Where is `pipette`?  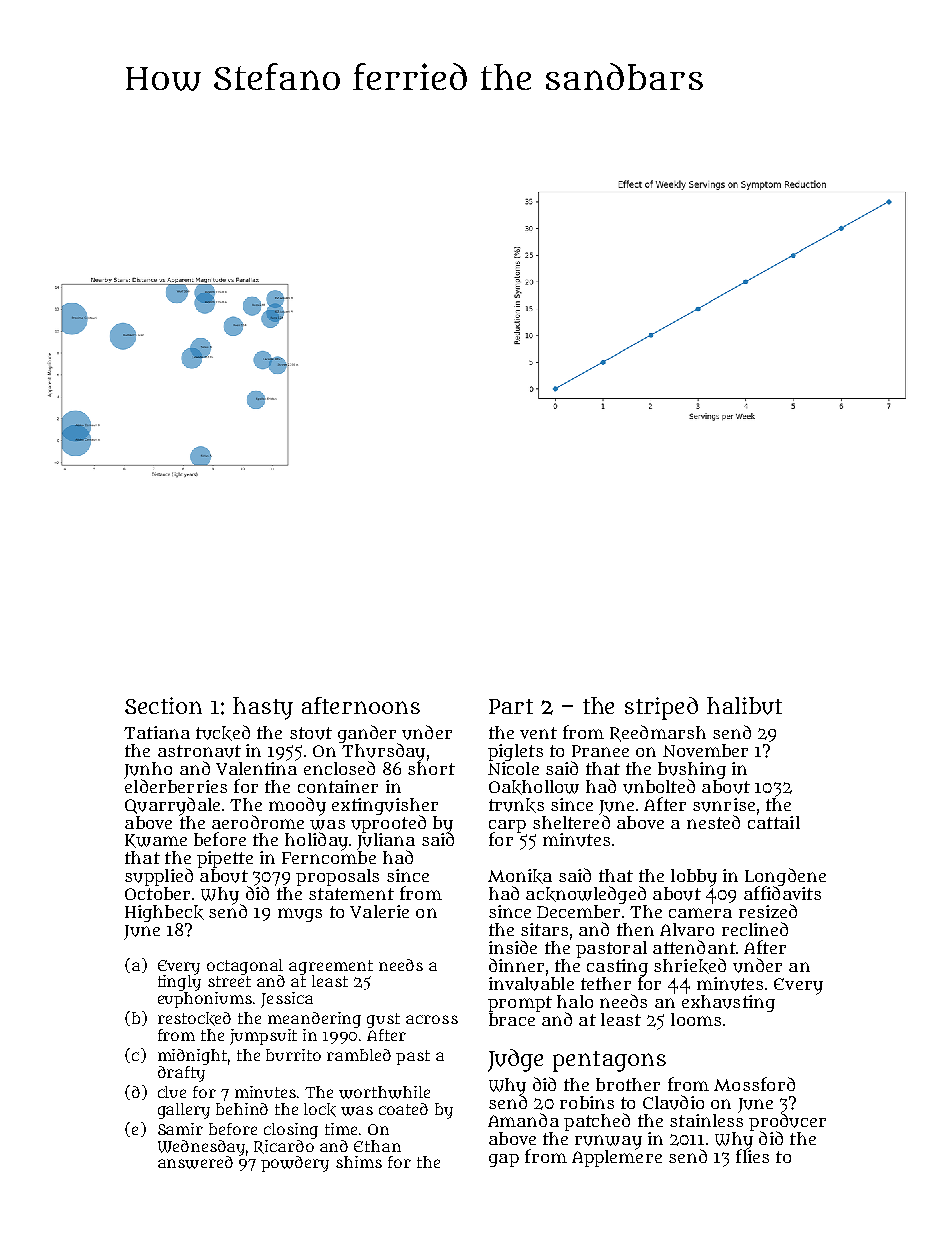 pipette is located at coordinates (225, 859).
